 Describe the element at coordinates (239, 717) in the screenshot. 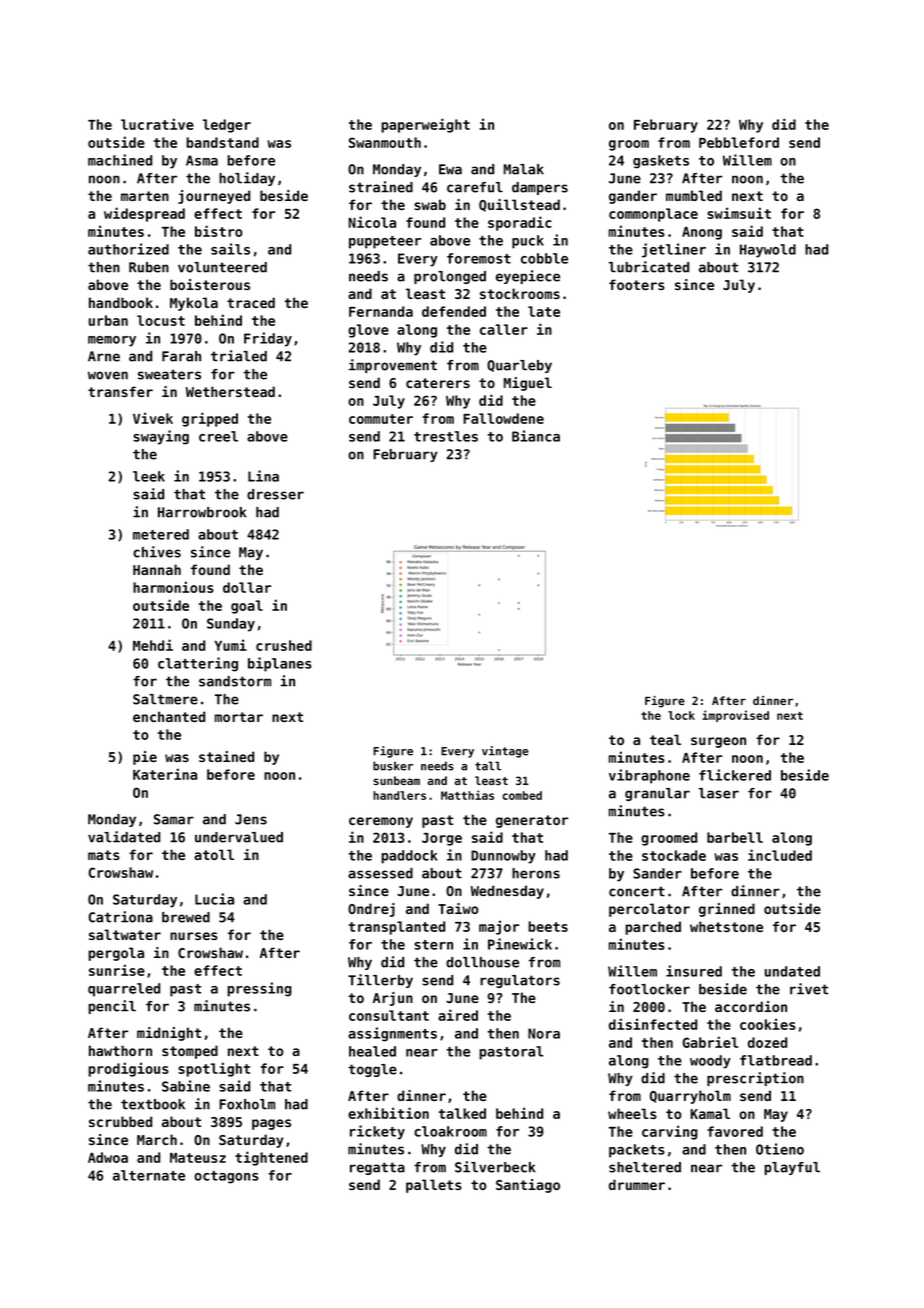

I see `mortar` at that location.
